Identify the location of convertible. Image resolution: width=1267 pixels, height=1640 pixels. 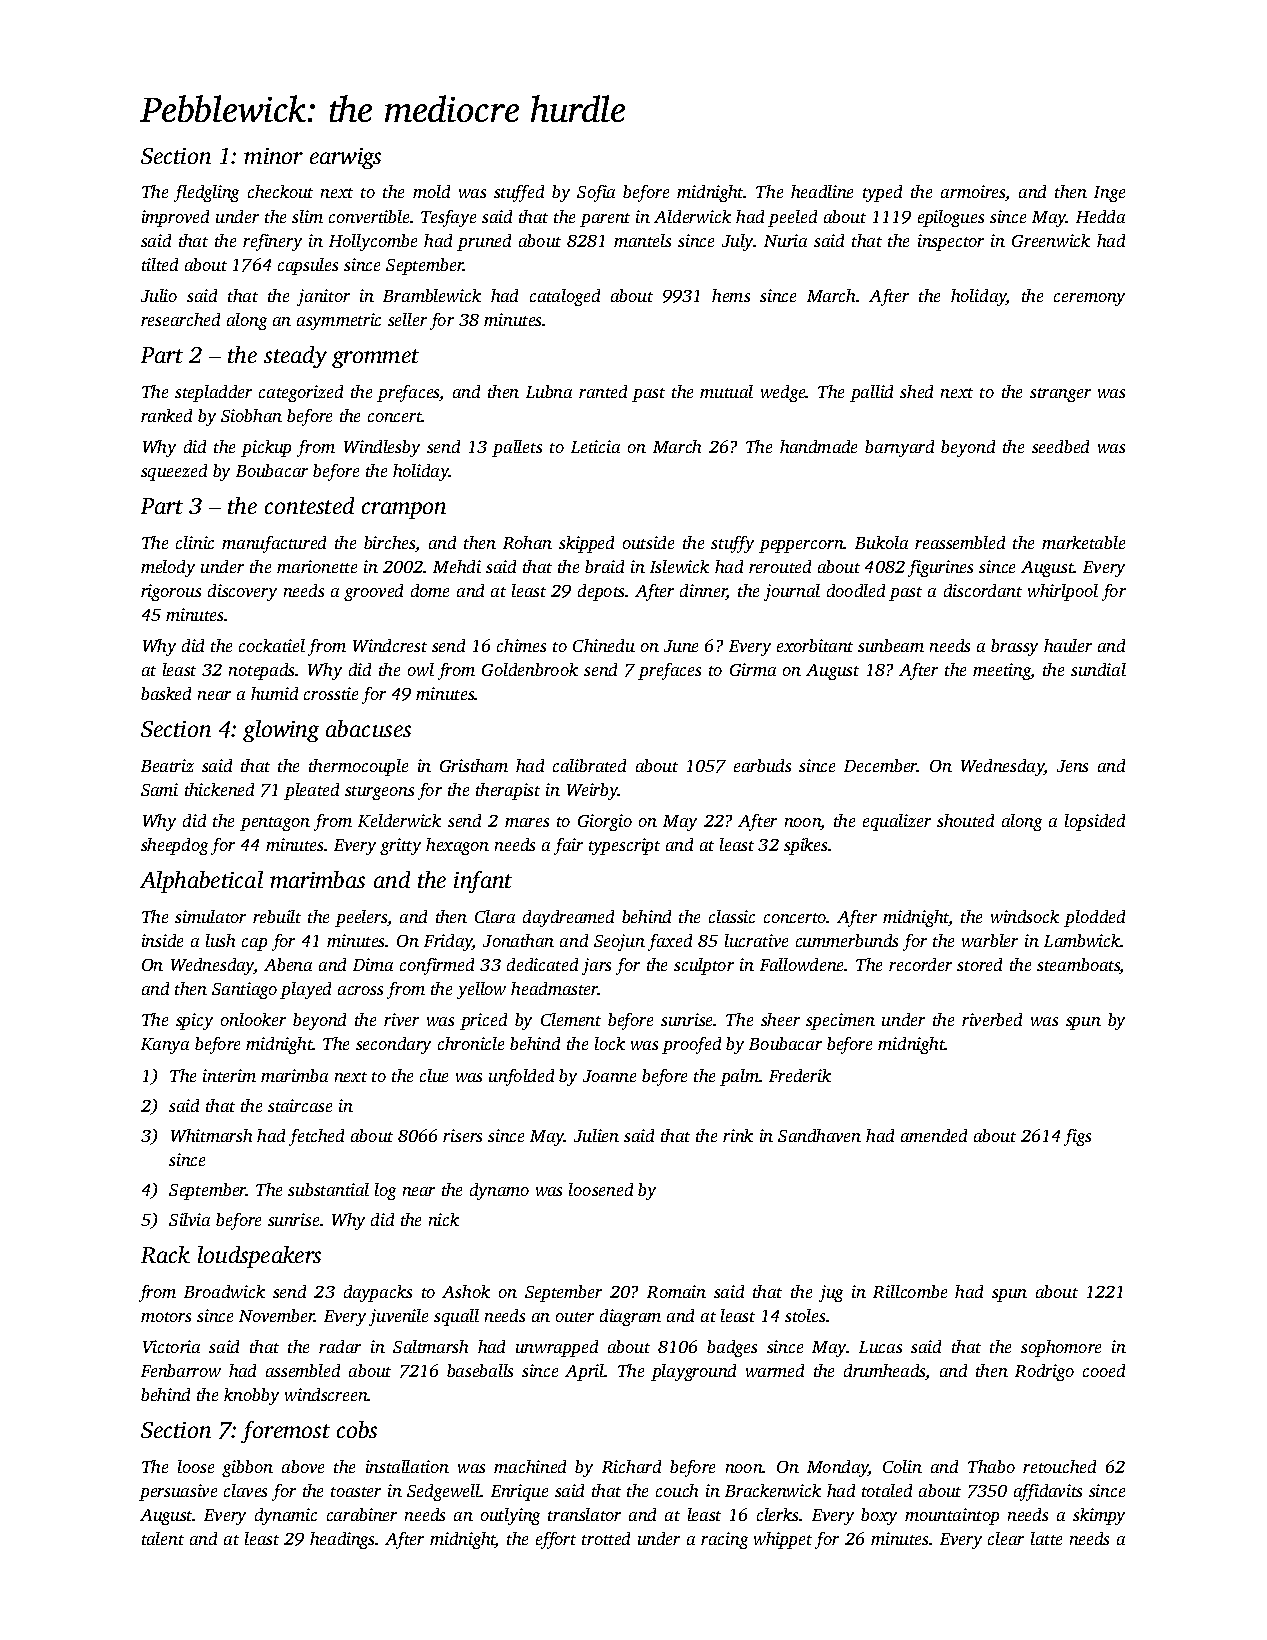
(369, 216).
